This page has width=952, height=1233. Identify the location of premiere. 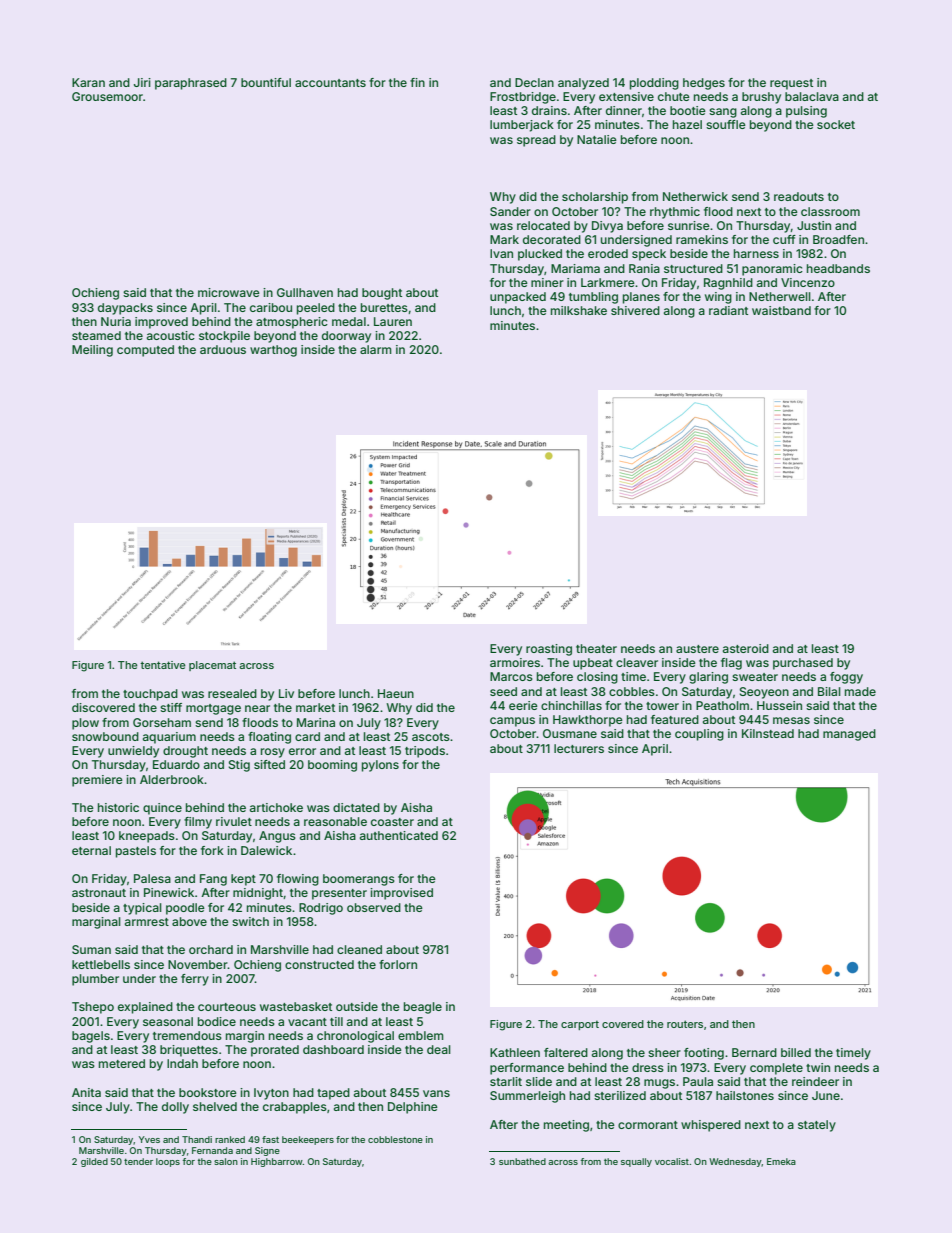
(97, 781).
